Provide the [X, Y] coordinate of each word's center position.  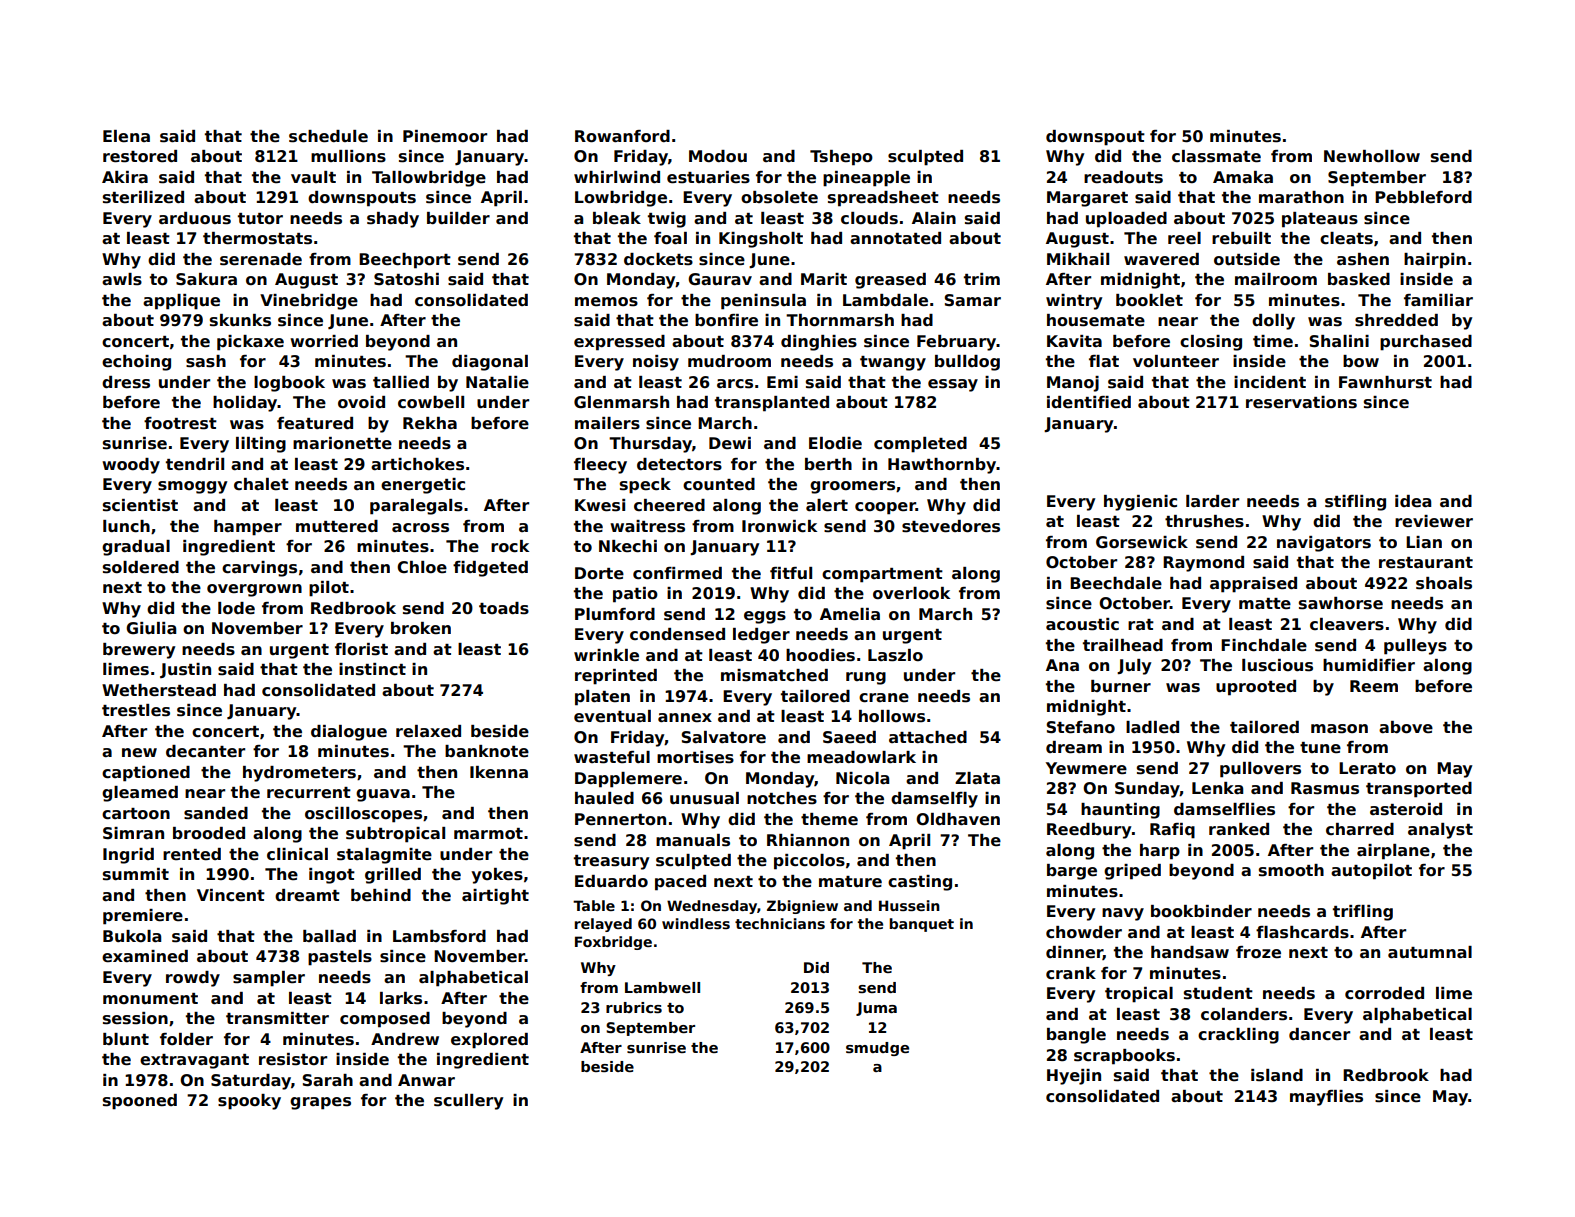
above [1406, 727]
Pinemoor [445, 136]
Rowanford [622, 136]
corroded [1384, 993]
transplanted [772, 404]
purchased [1426, 343]
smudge [877, 1049]
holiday [245, 404]
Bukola [132, 936]
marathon [1301, 197]
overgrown [254, 590]
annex [685, 718]
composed [385, 1020]
